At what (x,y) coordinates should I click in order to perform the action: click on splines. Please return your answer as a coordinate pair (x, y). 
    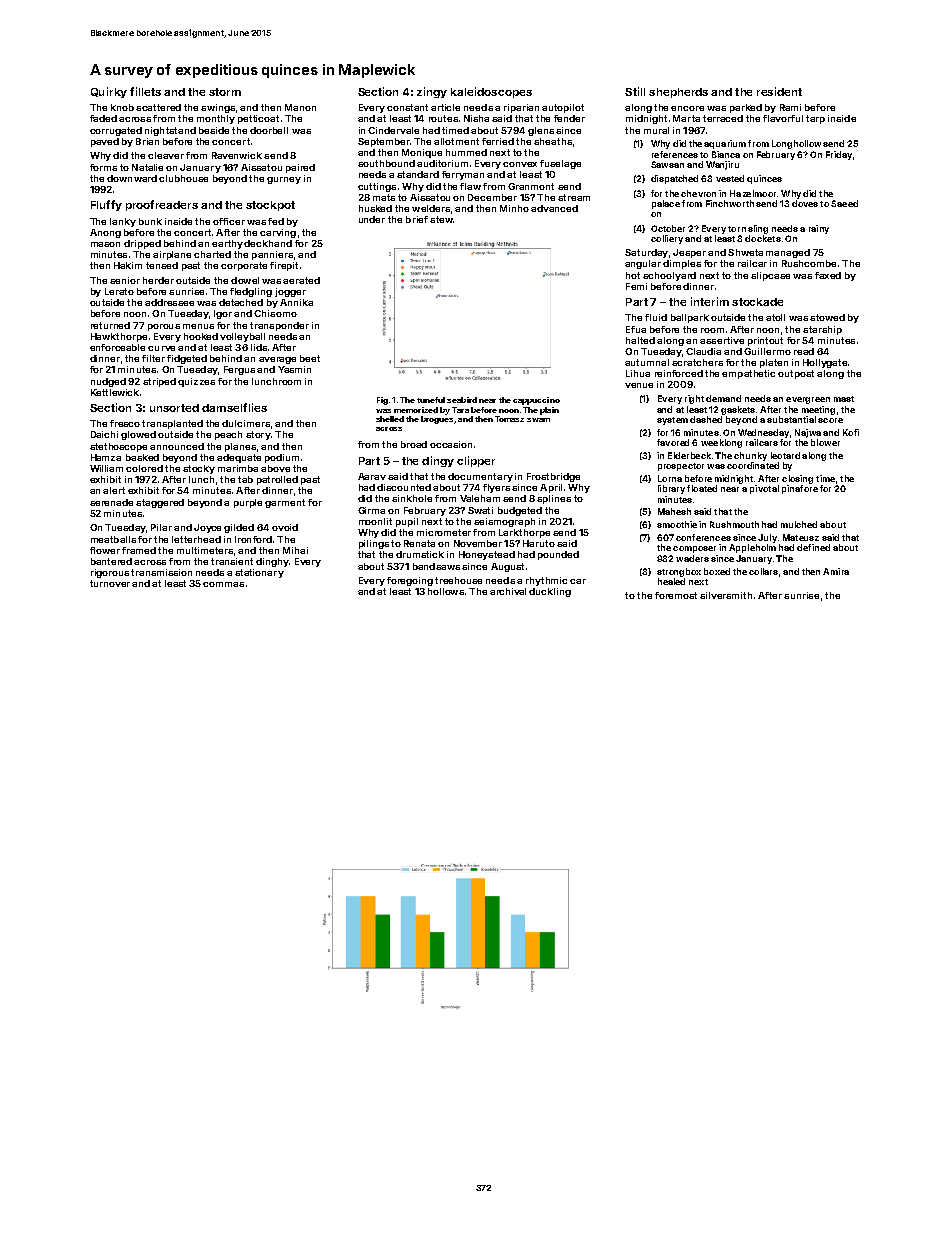
    Looking at the image, I should click on (554, 499).
